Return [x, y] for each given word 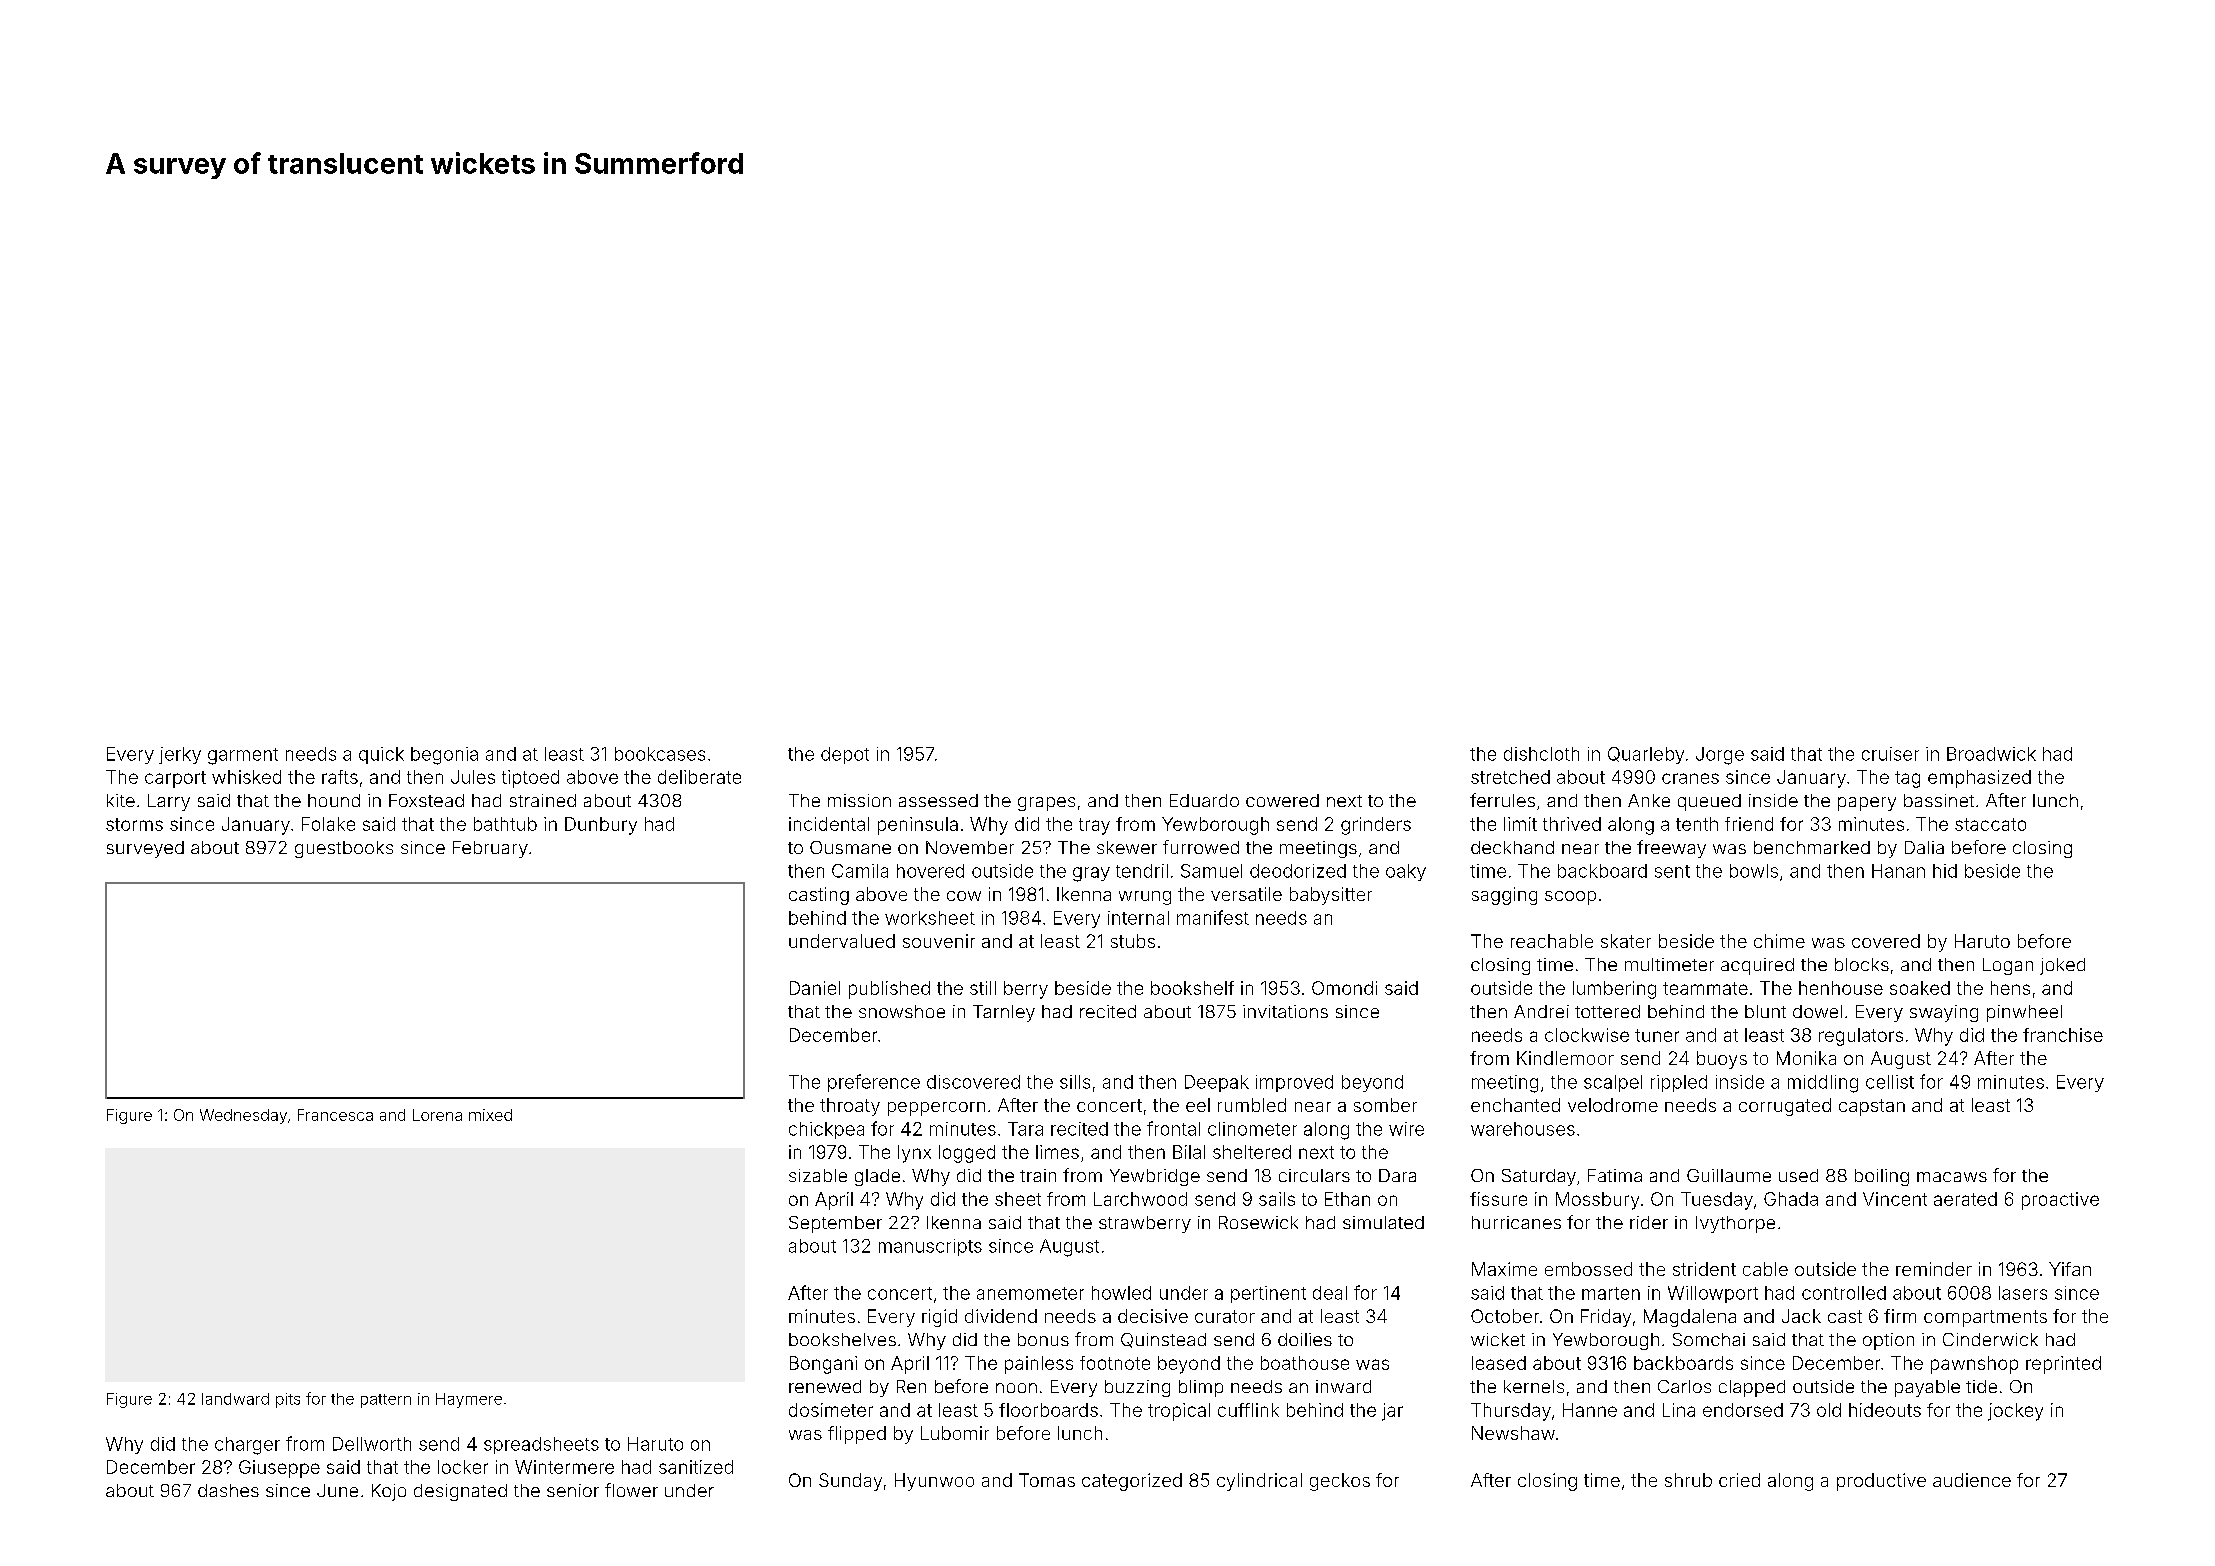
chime [1779, 941]
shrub [1688, 1480]
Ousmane [850, 847]
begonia [444, 756]
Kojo [389, 1492]
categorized [1132, 1482]
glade [877, 1177]
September [835, 1224]
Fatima [1615, 1175]
